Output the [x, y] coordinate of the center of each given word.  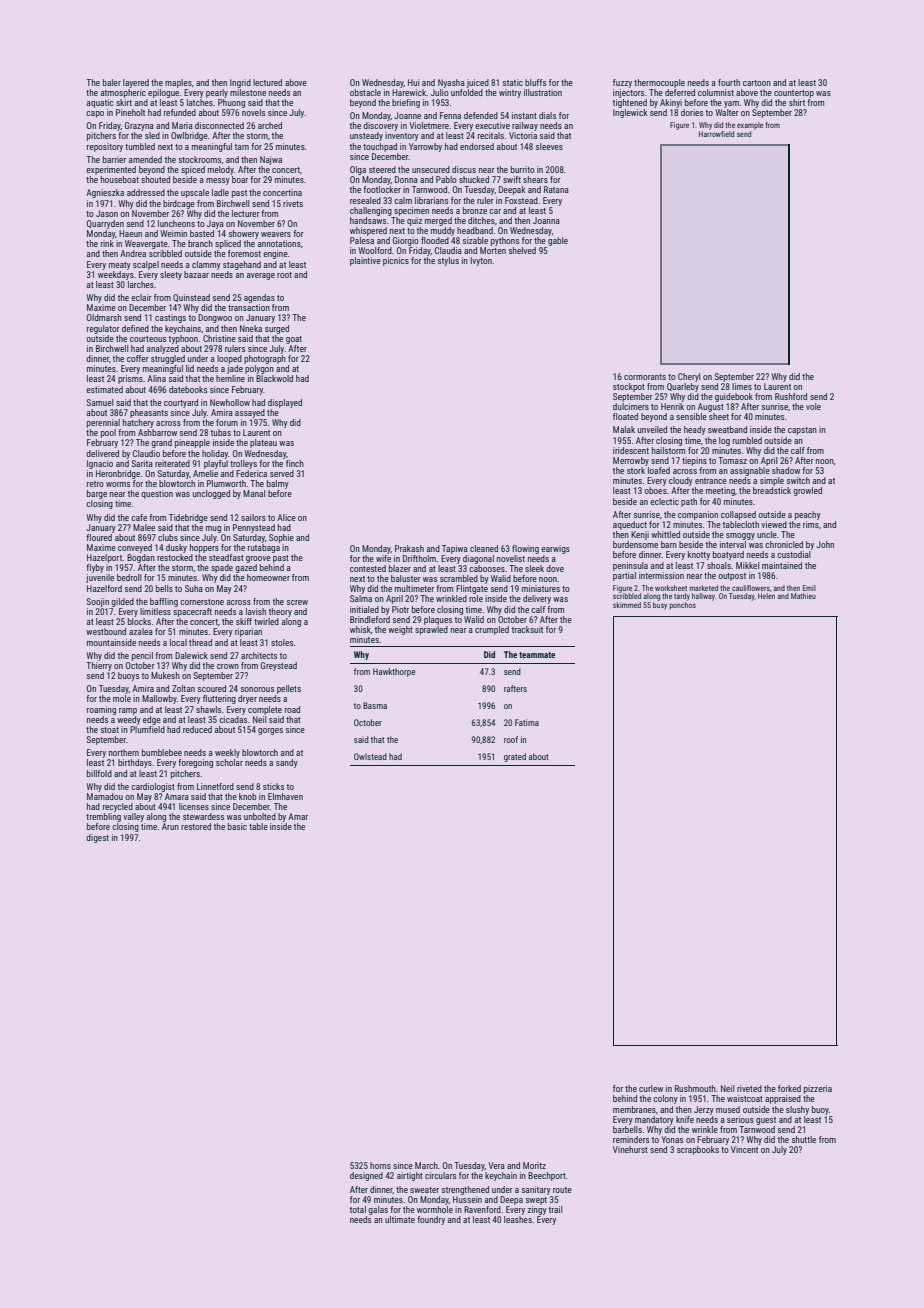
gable [558, 241]
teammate [537, 655]
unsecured [431, 169]
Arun [170, 826]
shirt [797, 102]
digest [97, 838]
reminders [631, 1139]
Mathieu [803, 596]
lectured [267, 82]
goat [294, 340]
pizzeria [818, 1089]
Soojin [97, 602]
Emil [809, 588]
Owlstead [370, 756]
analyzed [163, 349]
